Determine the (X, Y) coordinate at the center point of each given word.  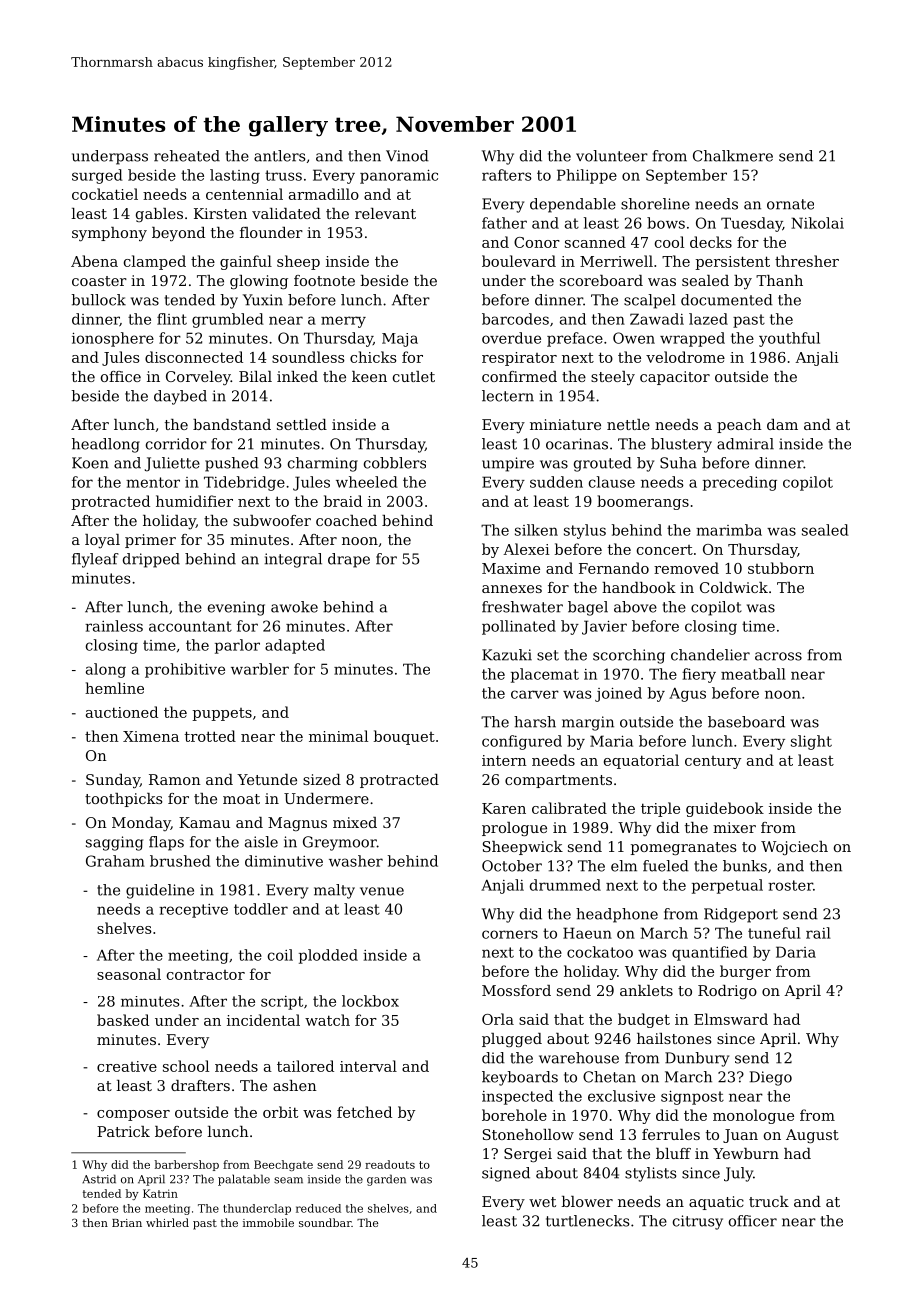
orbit (280, 1112)
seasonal (129, 974)
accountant (190, 626)
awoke (294, 607)
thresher (807, 261)
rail (818, 933)
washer (356, 861)
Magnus (297, 824)
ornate (790, 204)
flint (172, 319)
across (778, 656)
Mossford (516, 990)
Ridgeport (741, 915)
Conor (537, 242)
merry (343, 322)
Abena (94, 261)
